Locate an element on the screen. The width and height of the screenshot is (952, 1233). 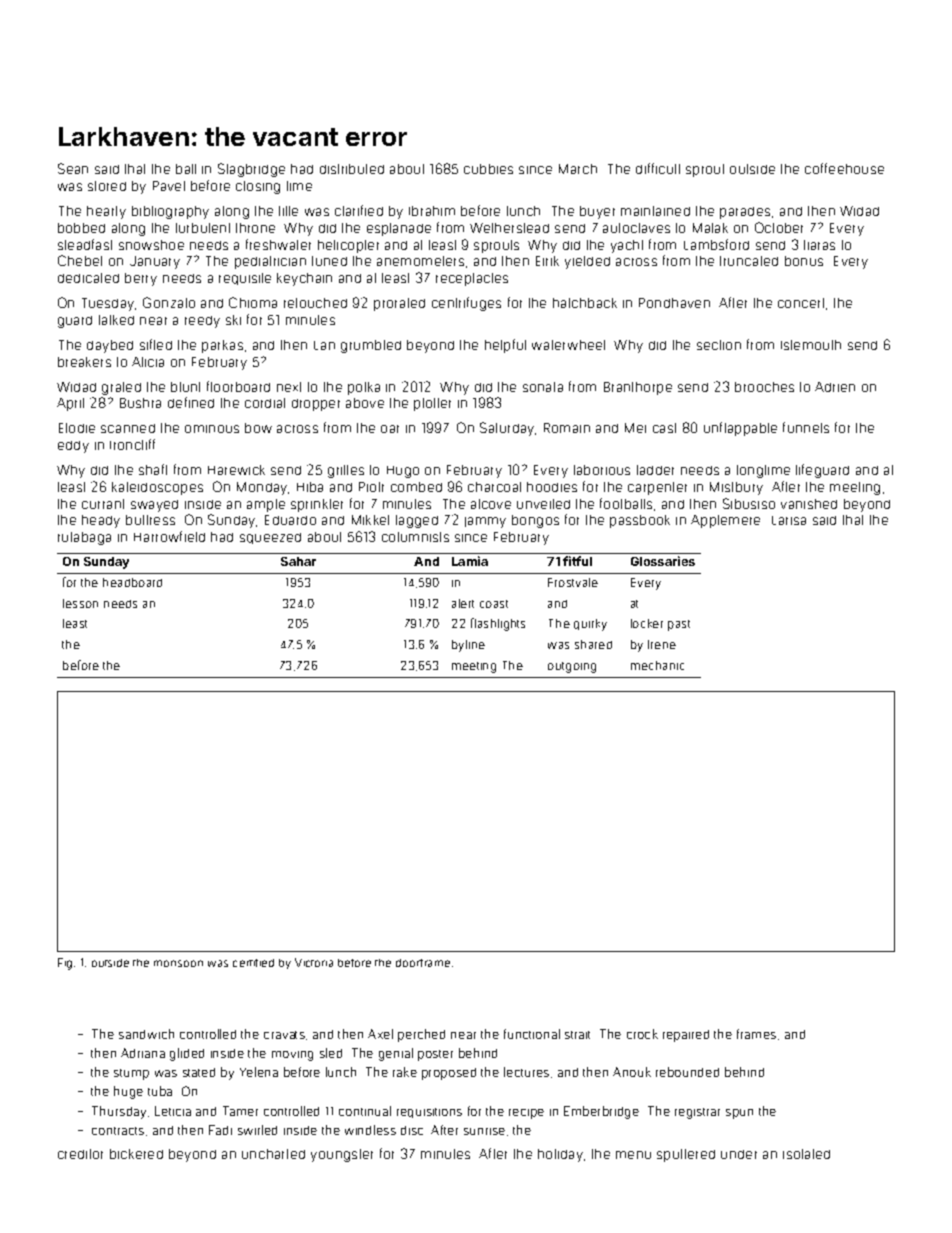
shared is located at coordinates (593, 644).
